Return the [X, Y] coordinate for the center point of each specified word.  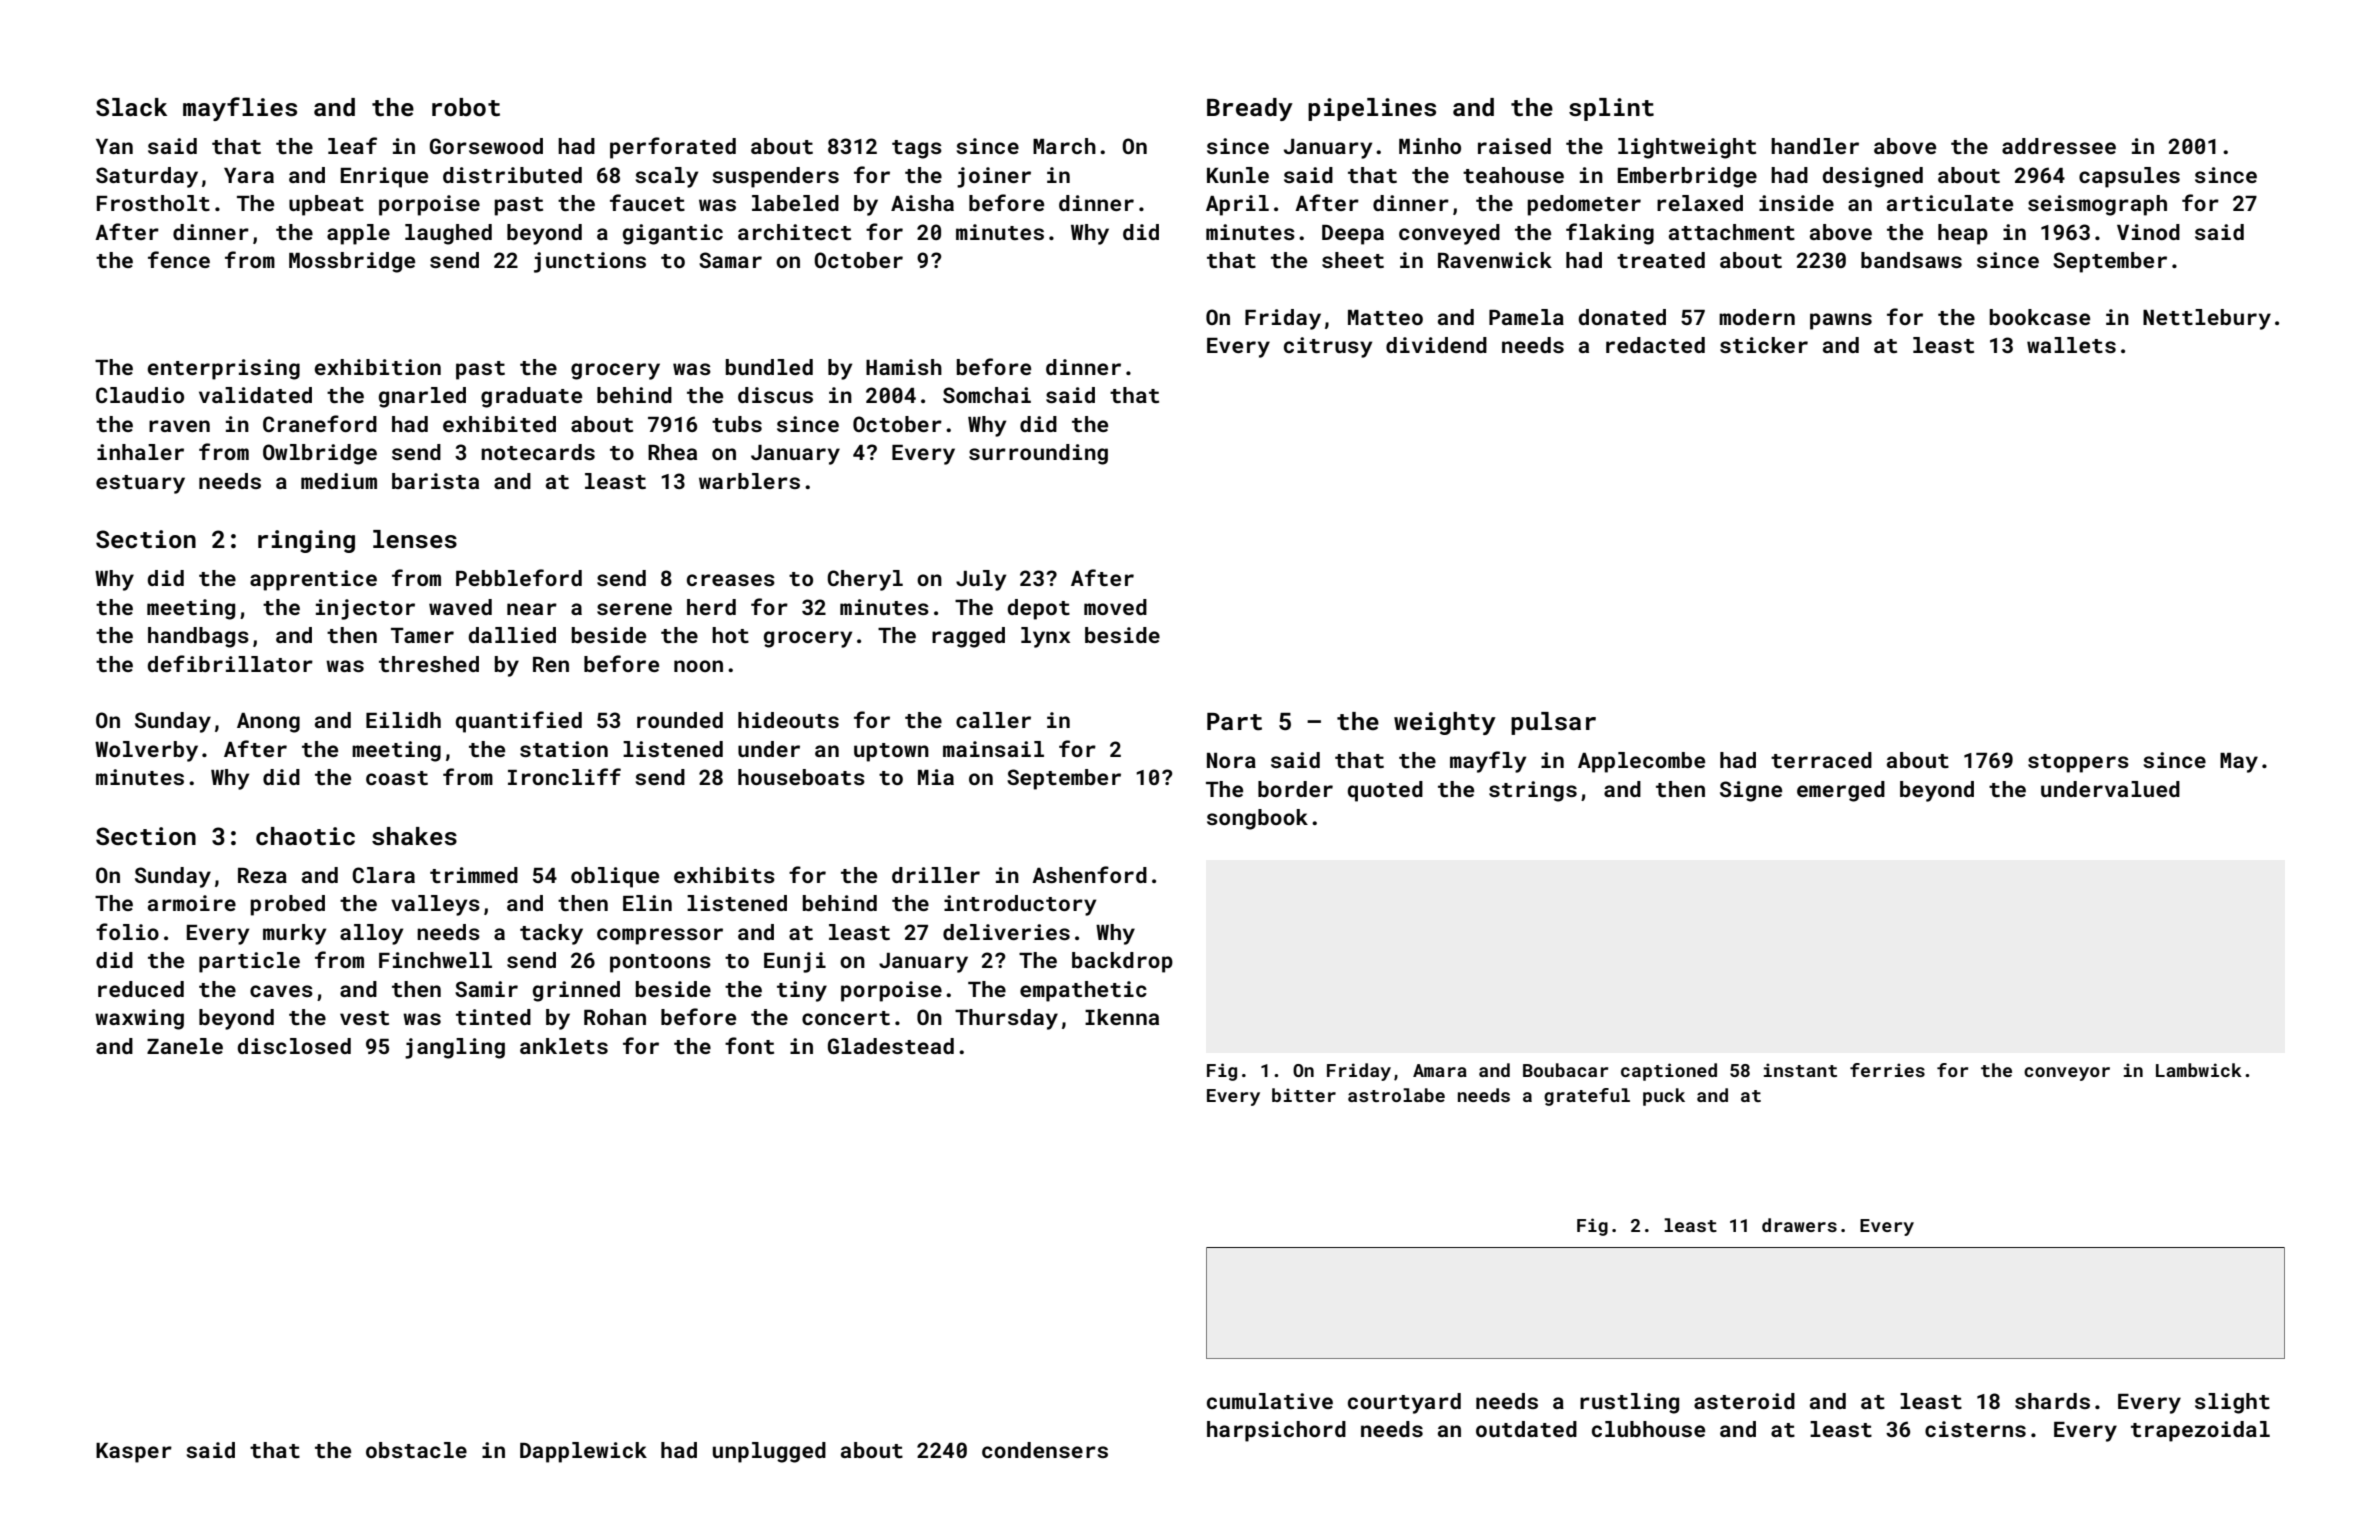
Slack [131, 107]
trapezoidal [2200, 1431]
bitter [1304, 1095]
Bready [1250, 109]
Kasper [134, 1453]
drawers [1799, 1225]
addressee [2059, 146]
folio [127, 931]
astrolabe [1396, 1095]
